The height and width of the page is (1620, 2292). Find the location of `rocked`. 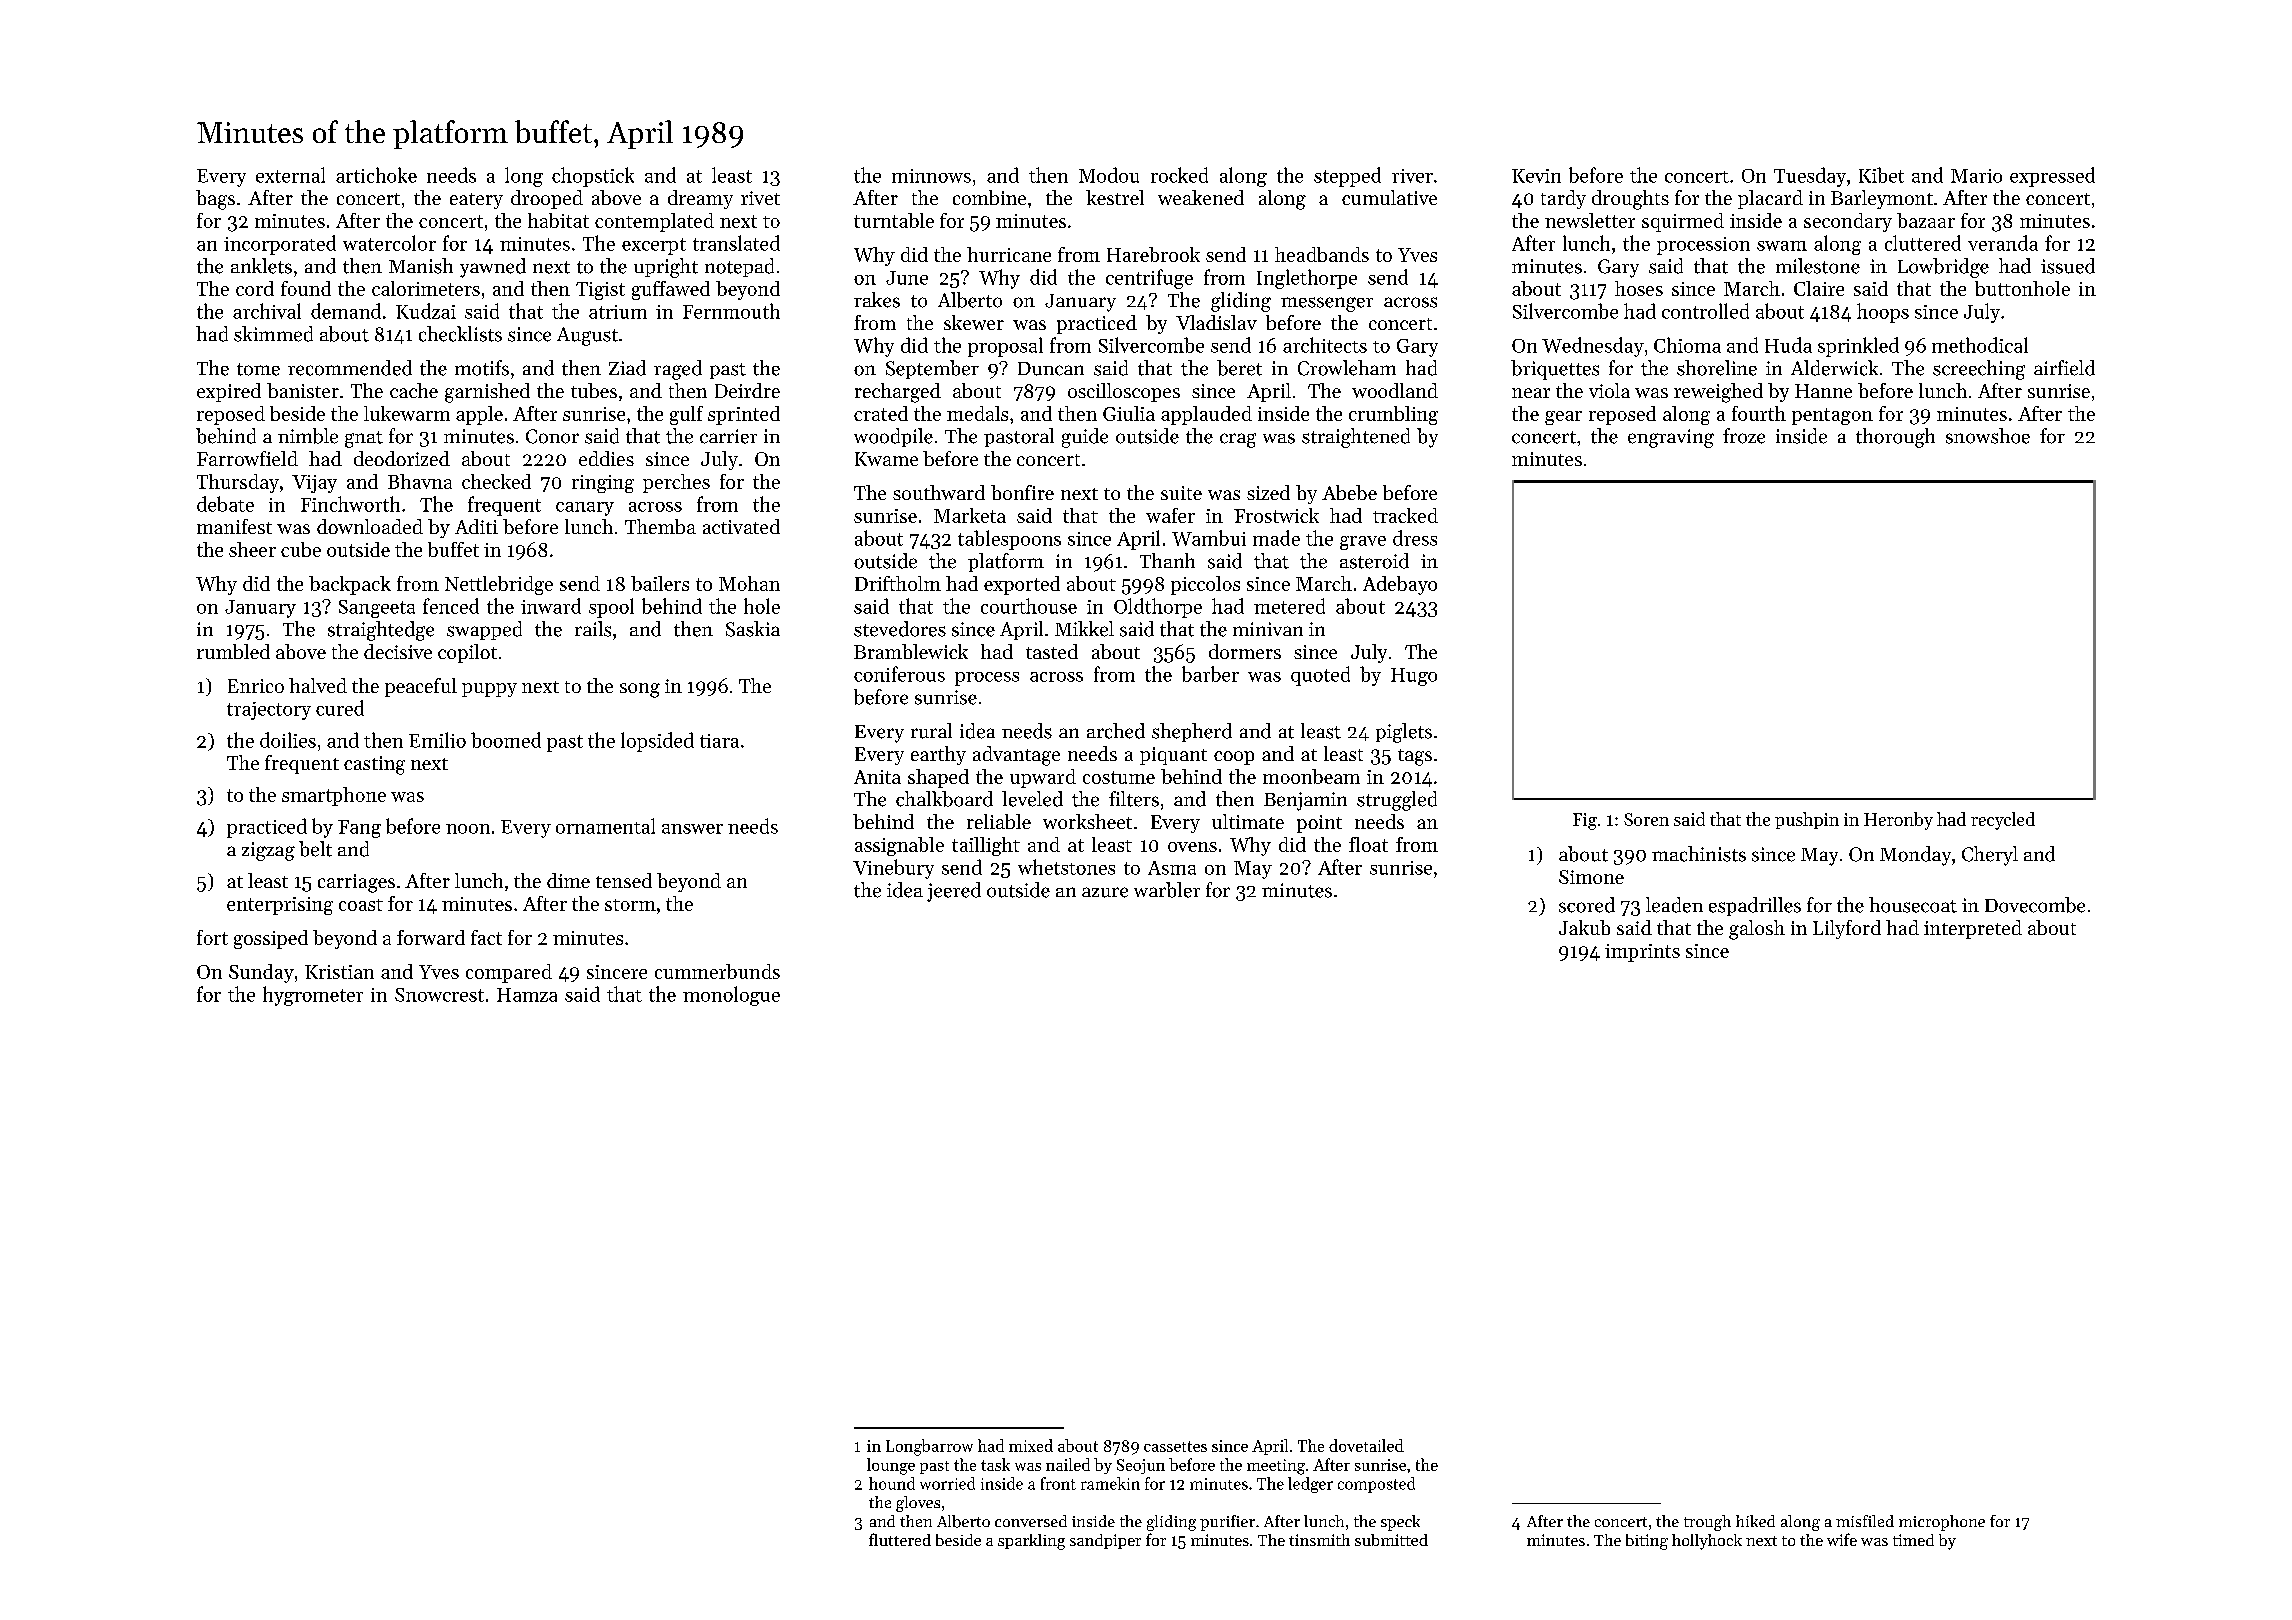

rocked is located at coordinates (1179, 175).
